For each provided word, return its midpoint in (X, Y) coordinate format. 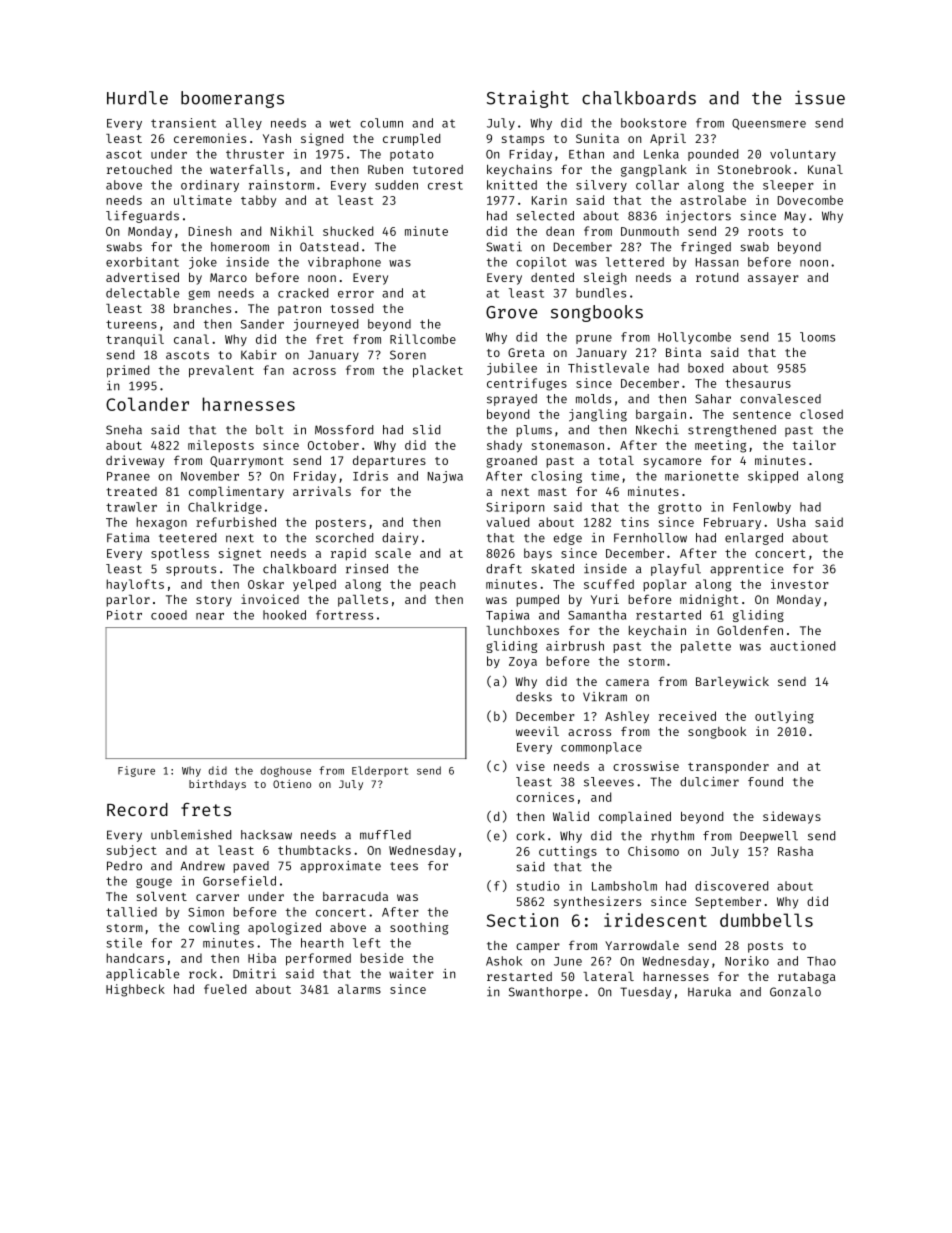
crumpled (411, 140)
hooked (284, 615)
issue (820, 97)
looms (817, 337)
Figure (136, 771)
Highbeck (135, 990)
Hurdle (137, 98)
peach (437, 585)
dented (552, 277)
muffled (385, 835)
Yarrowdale (642, 945)
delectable (142, 293)
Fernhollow (650, 538)
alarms (359, 989)
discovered (731, 886)
